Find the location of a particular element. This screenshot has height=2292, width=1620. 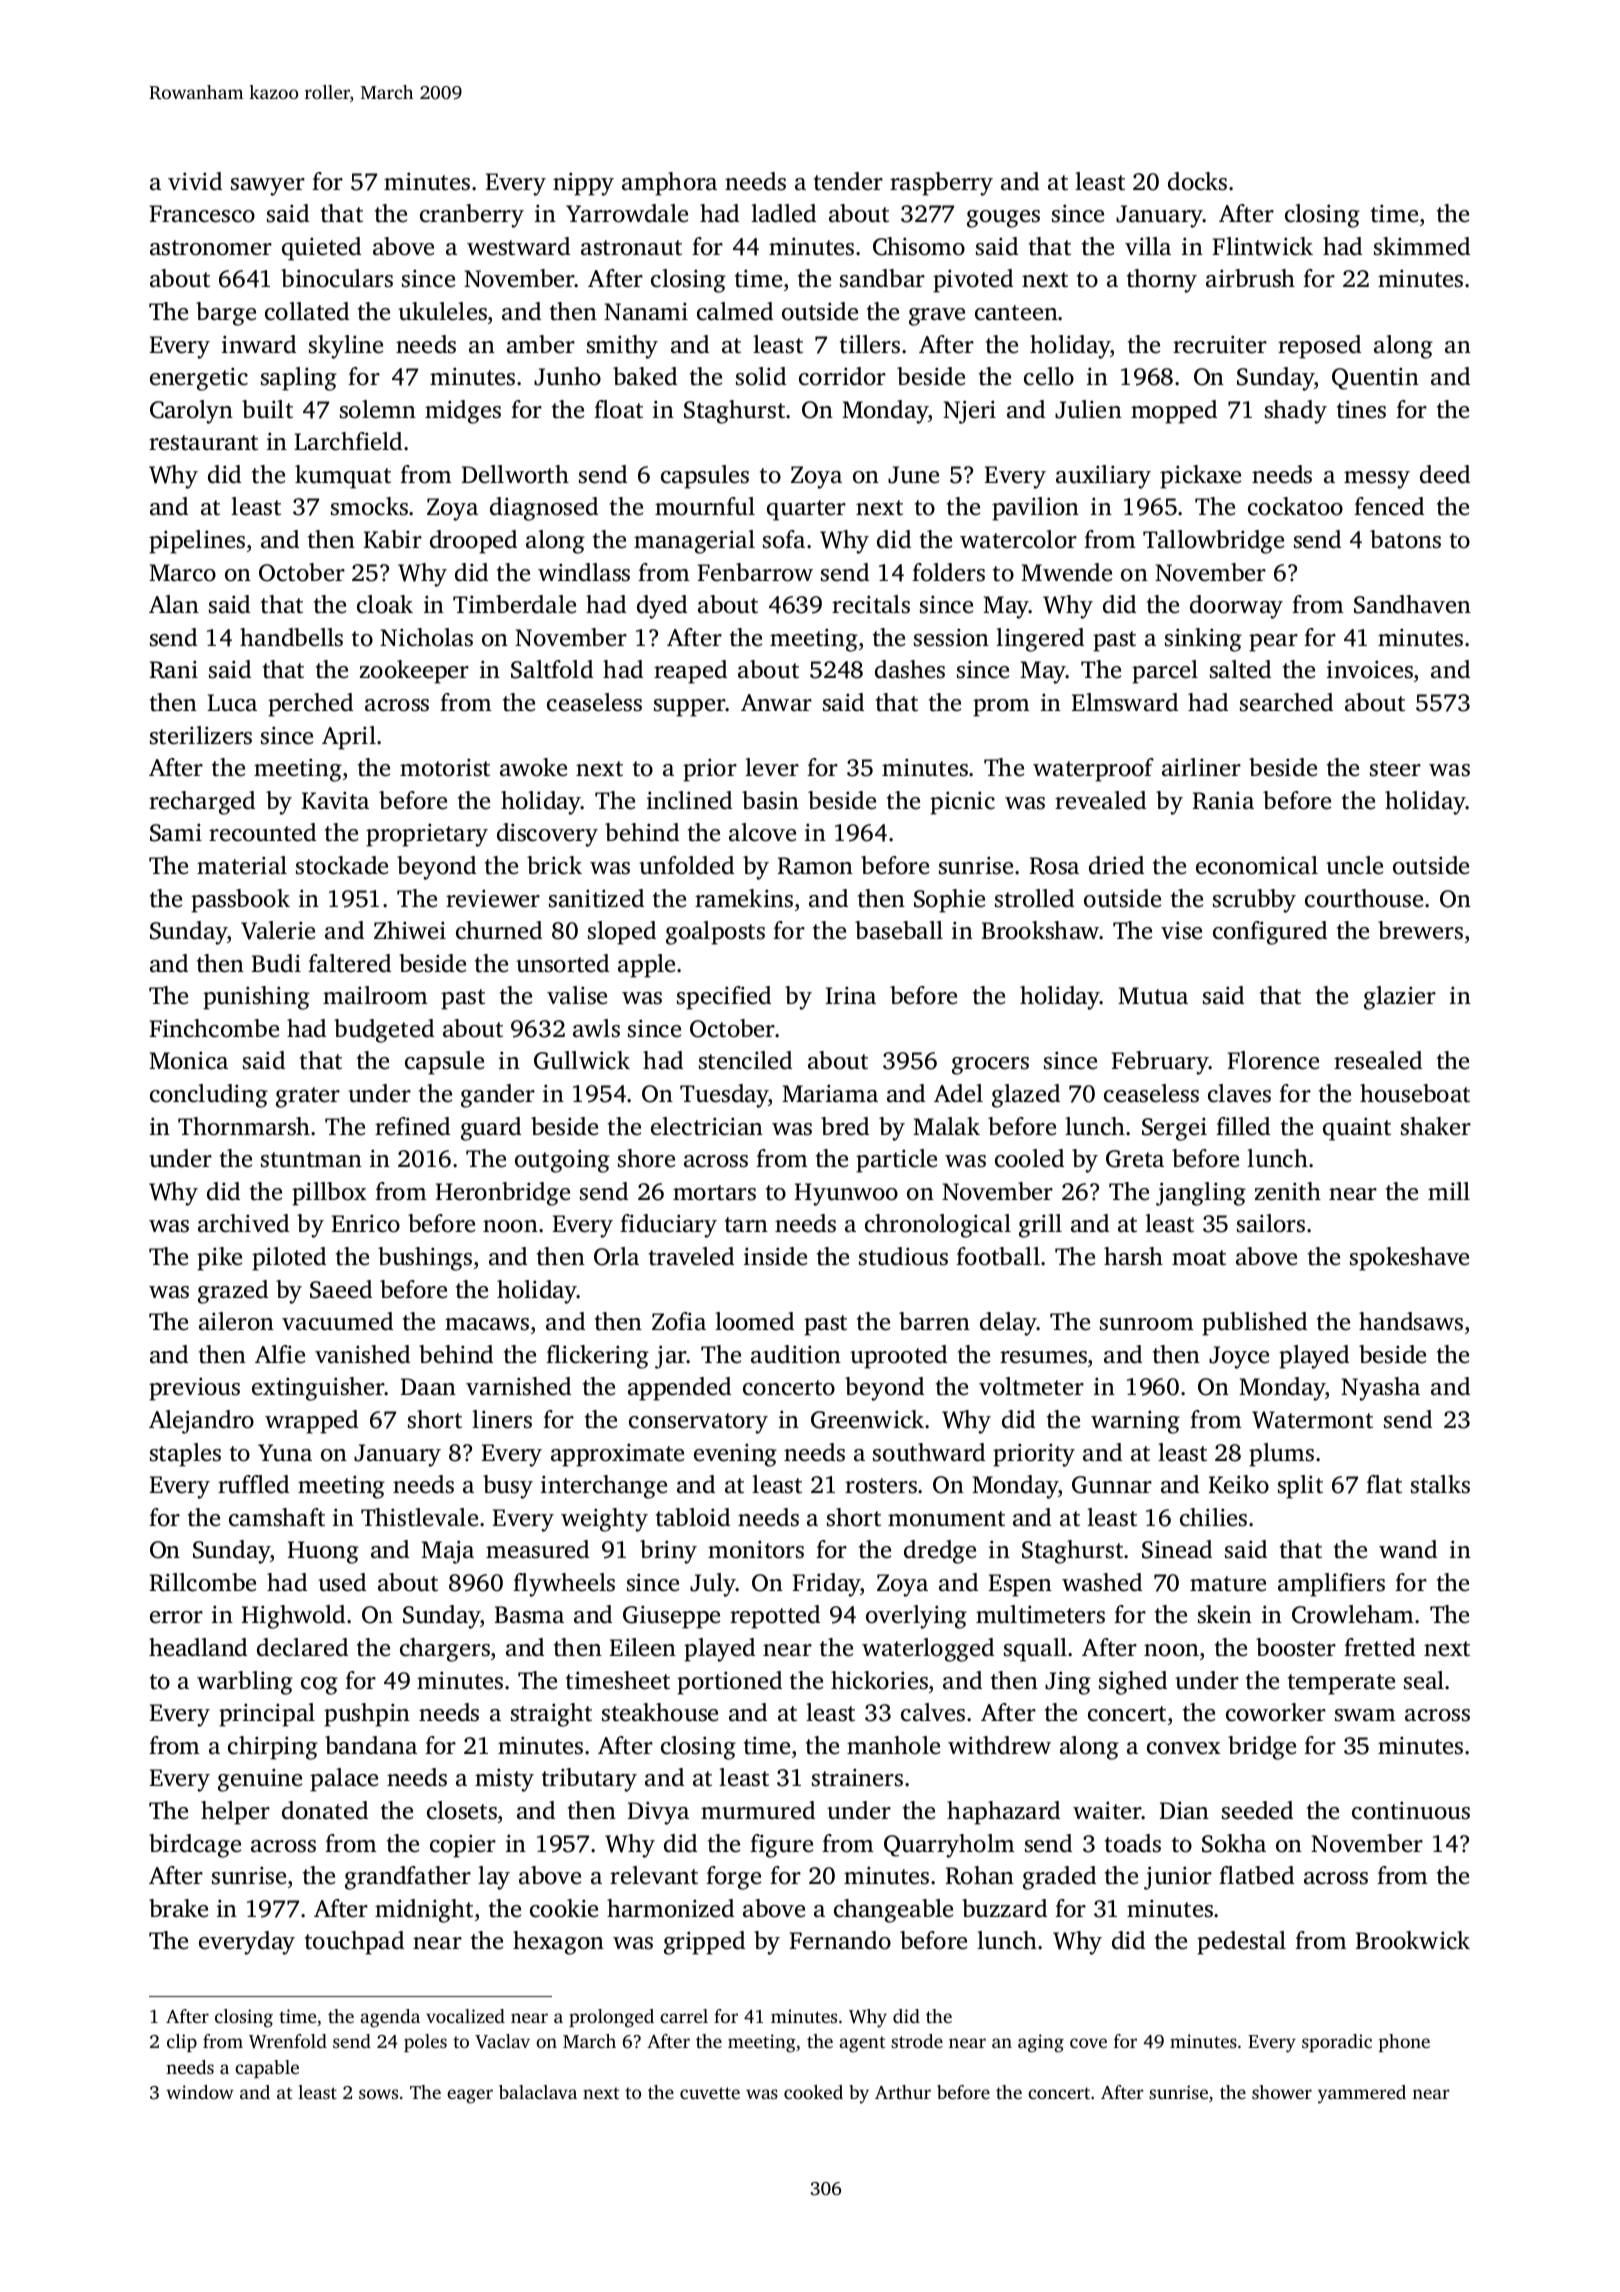

awls is located at coordinates (596, 1028).
